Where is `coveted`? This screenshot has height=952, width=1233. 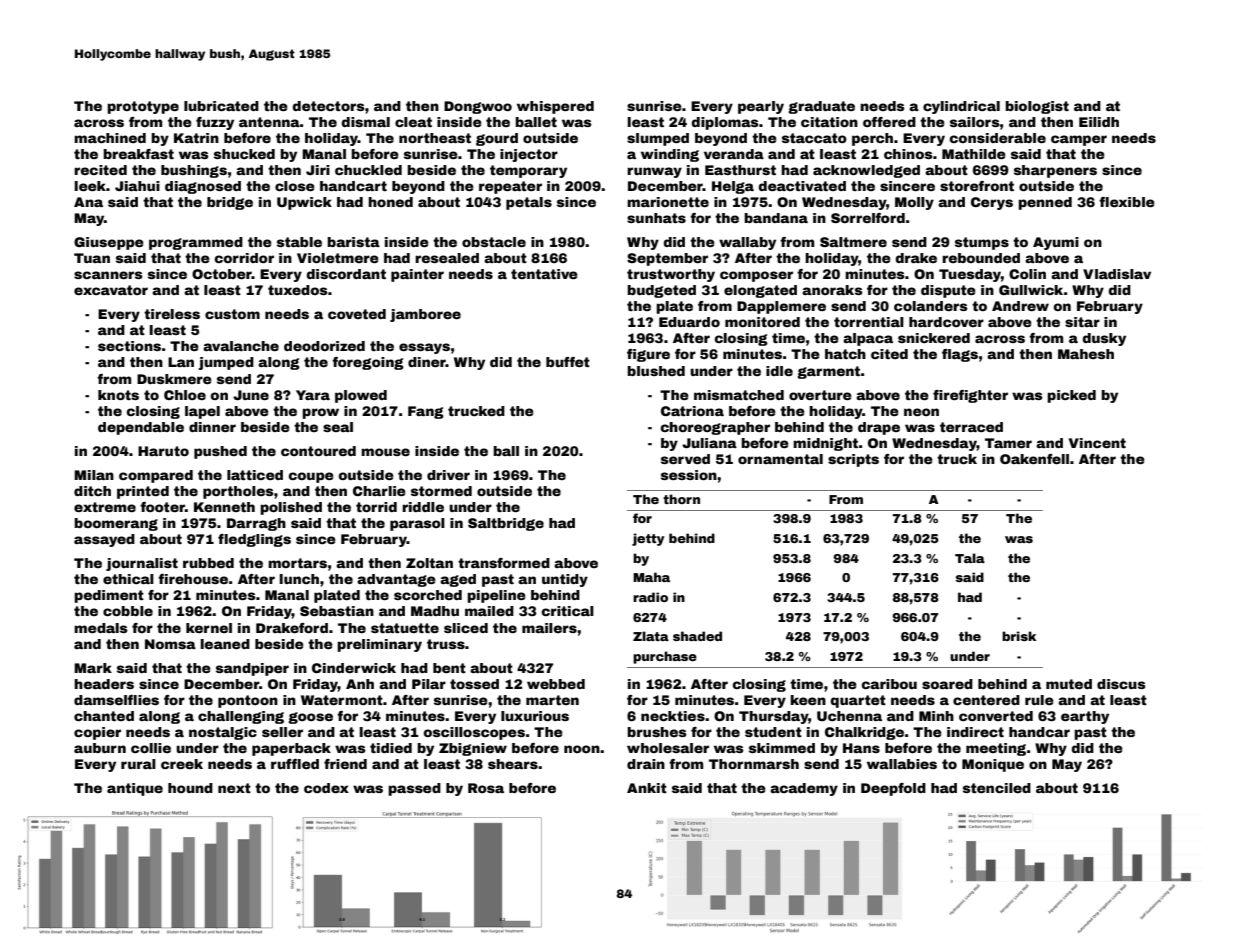
coveted is located at coordinates (357, 314).
